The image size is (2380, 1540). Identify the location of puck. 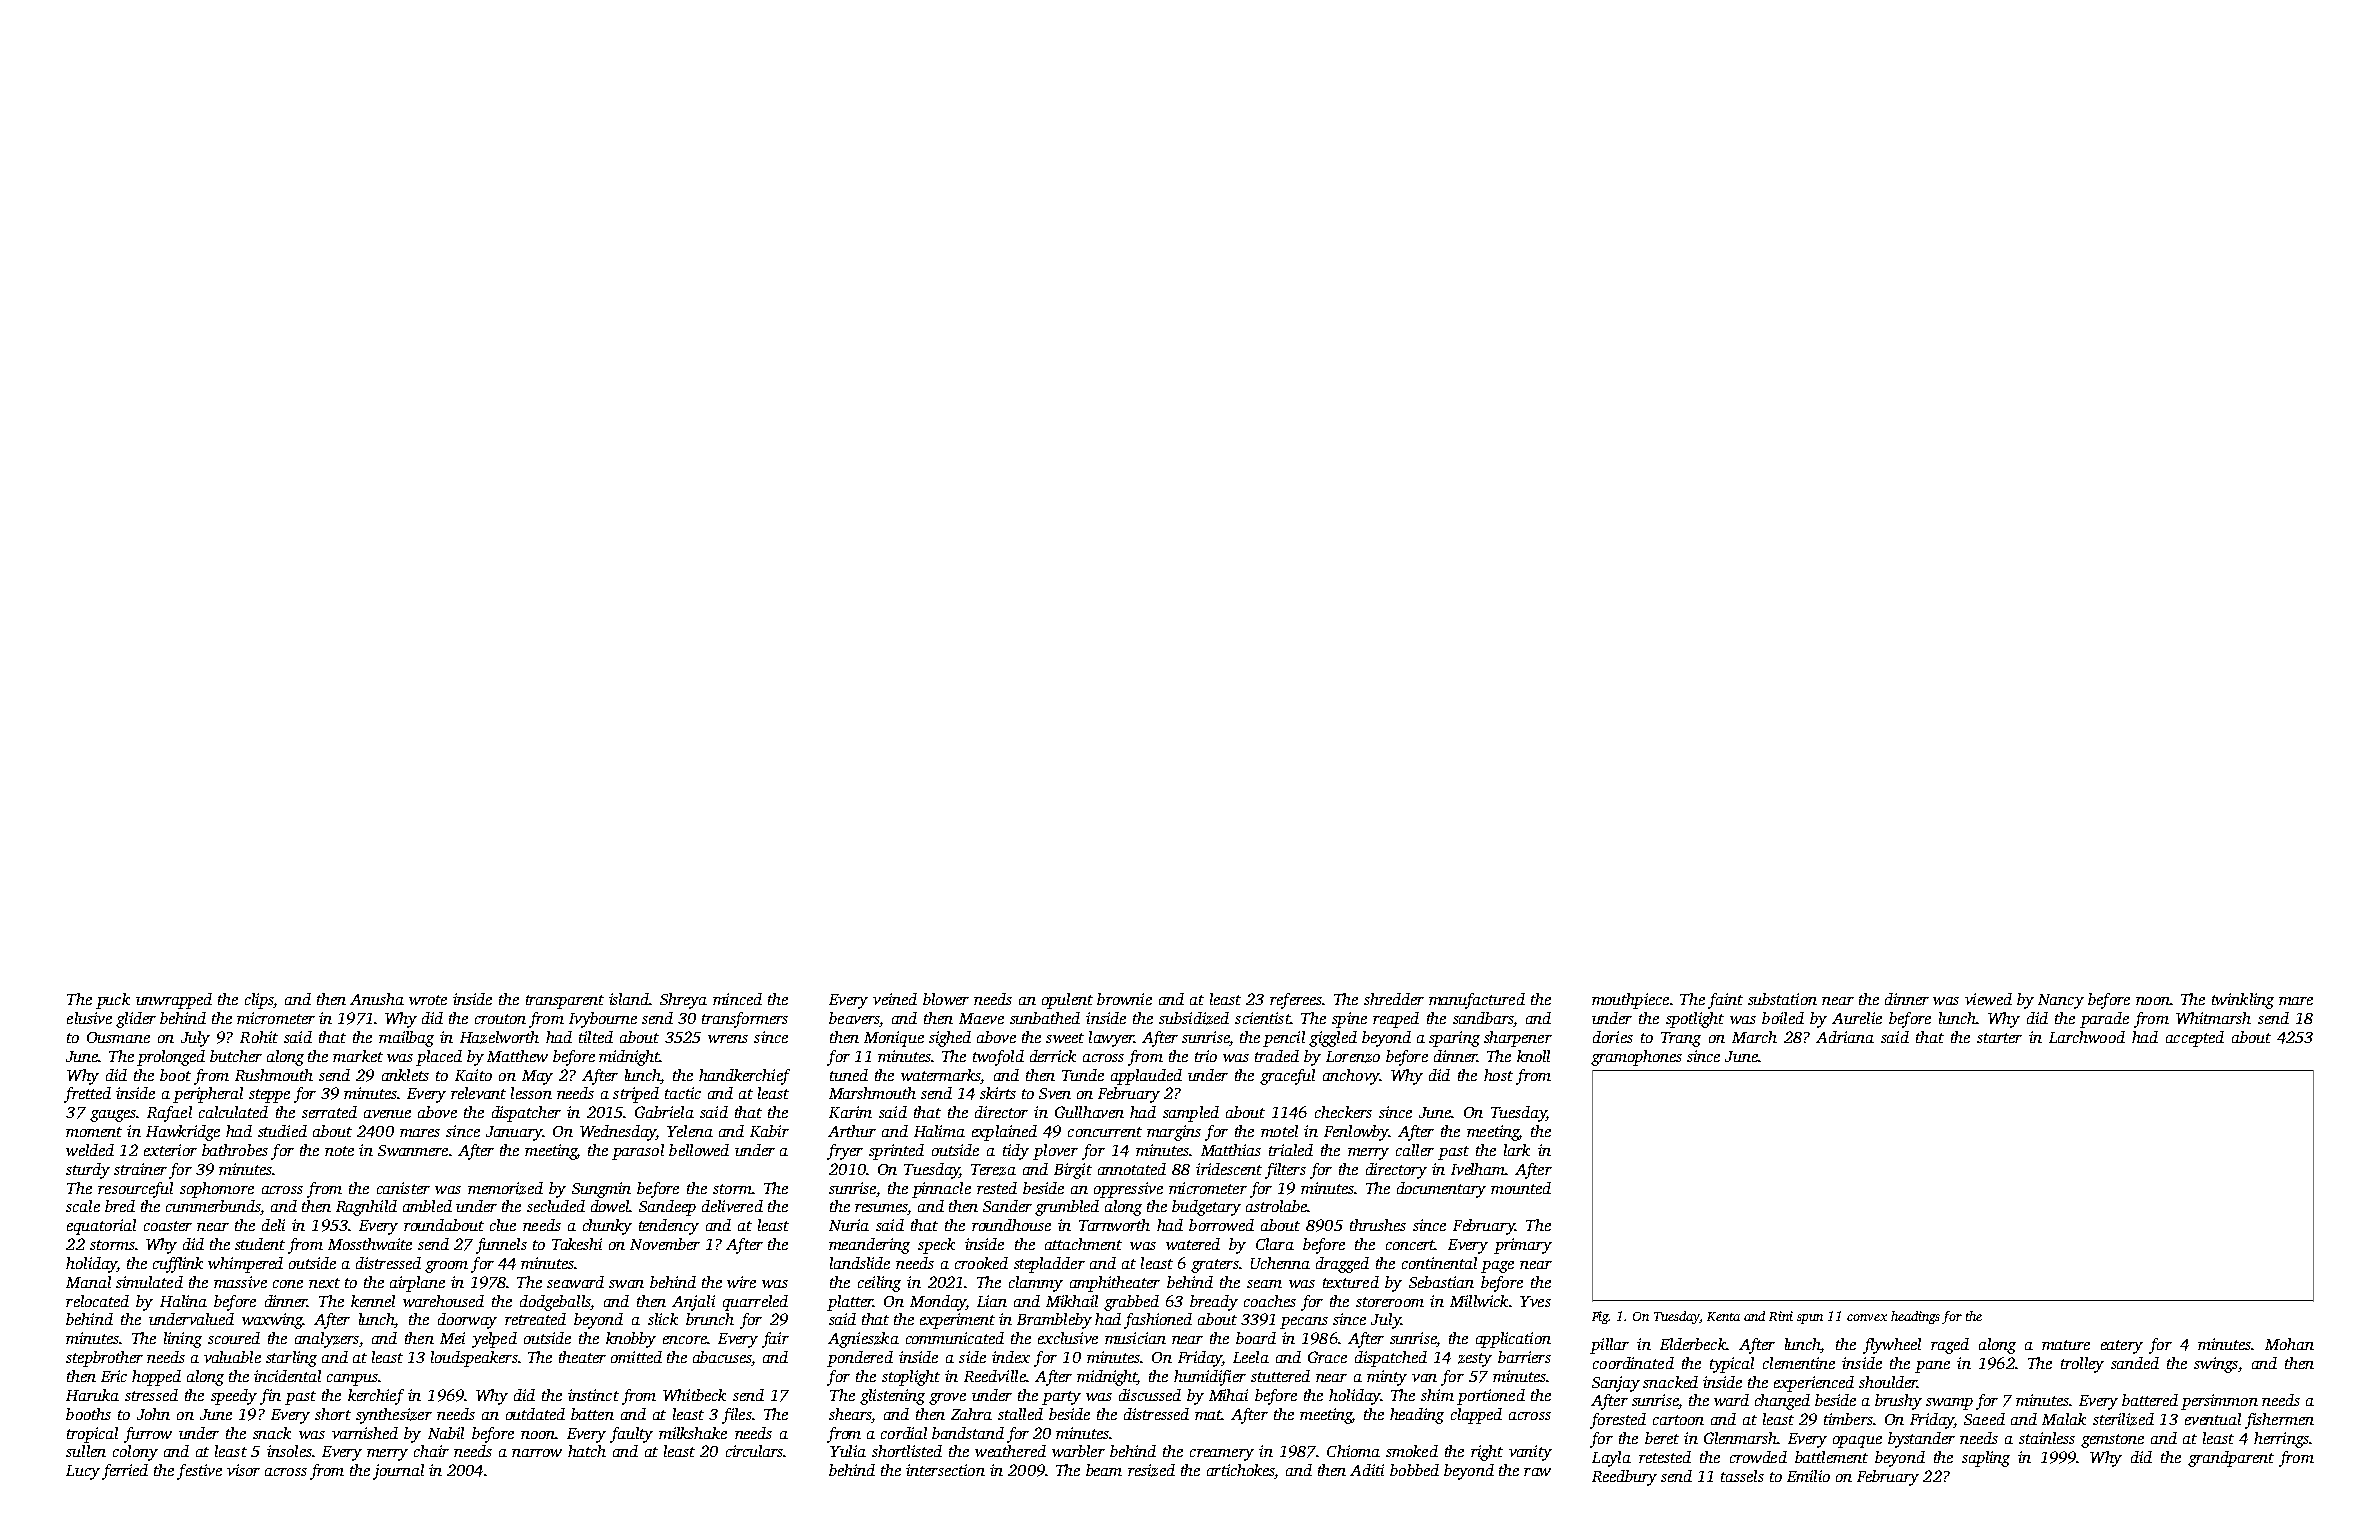
(113, 1001).
